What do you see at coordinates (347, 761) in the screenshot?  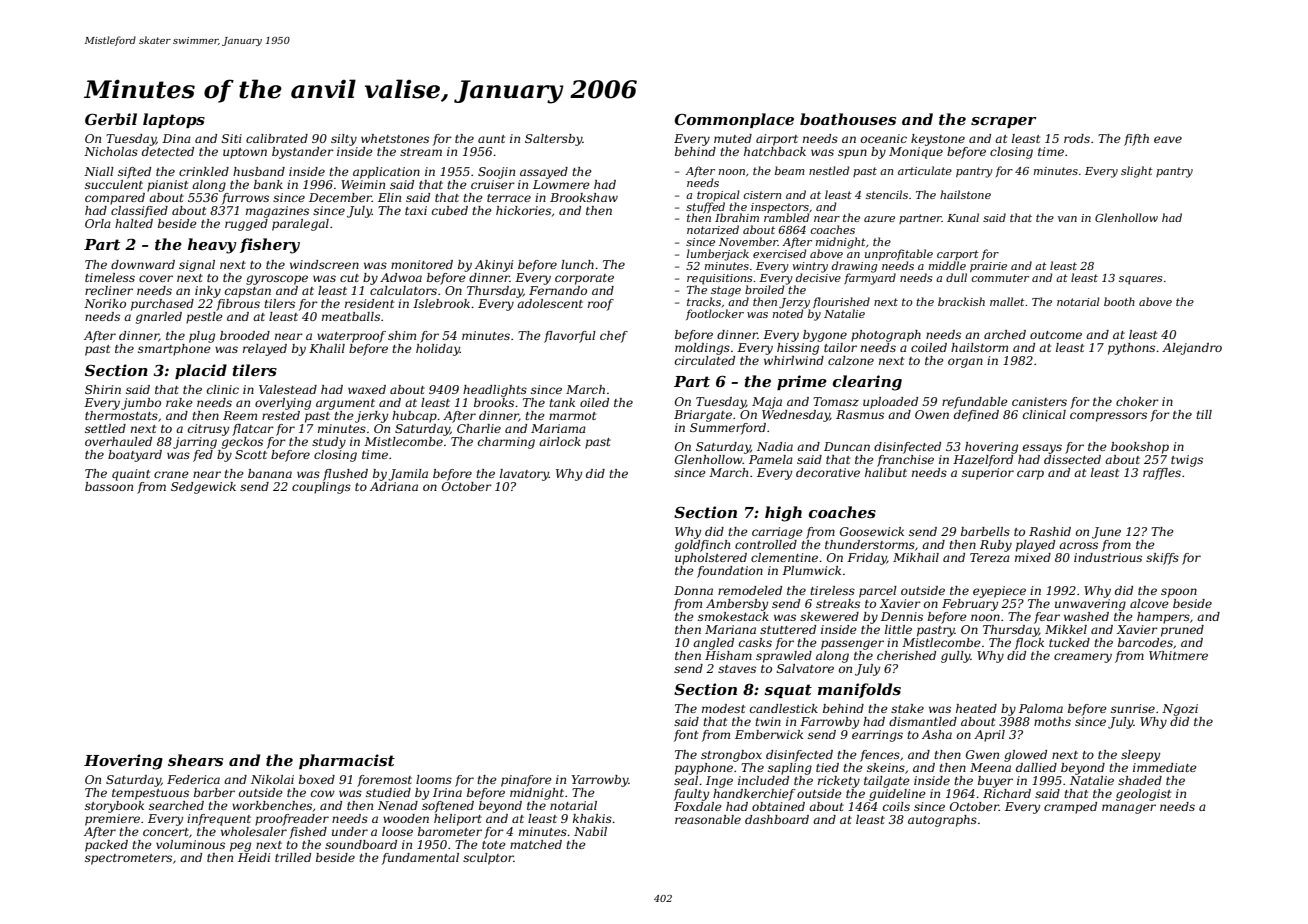 I see `pharmacist` at bounding box center [347, 761].
